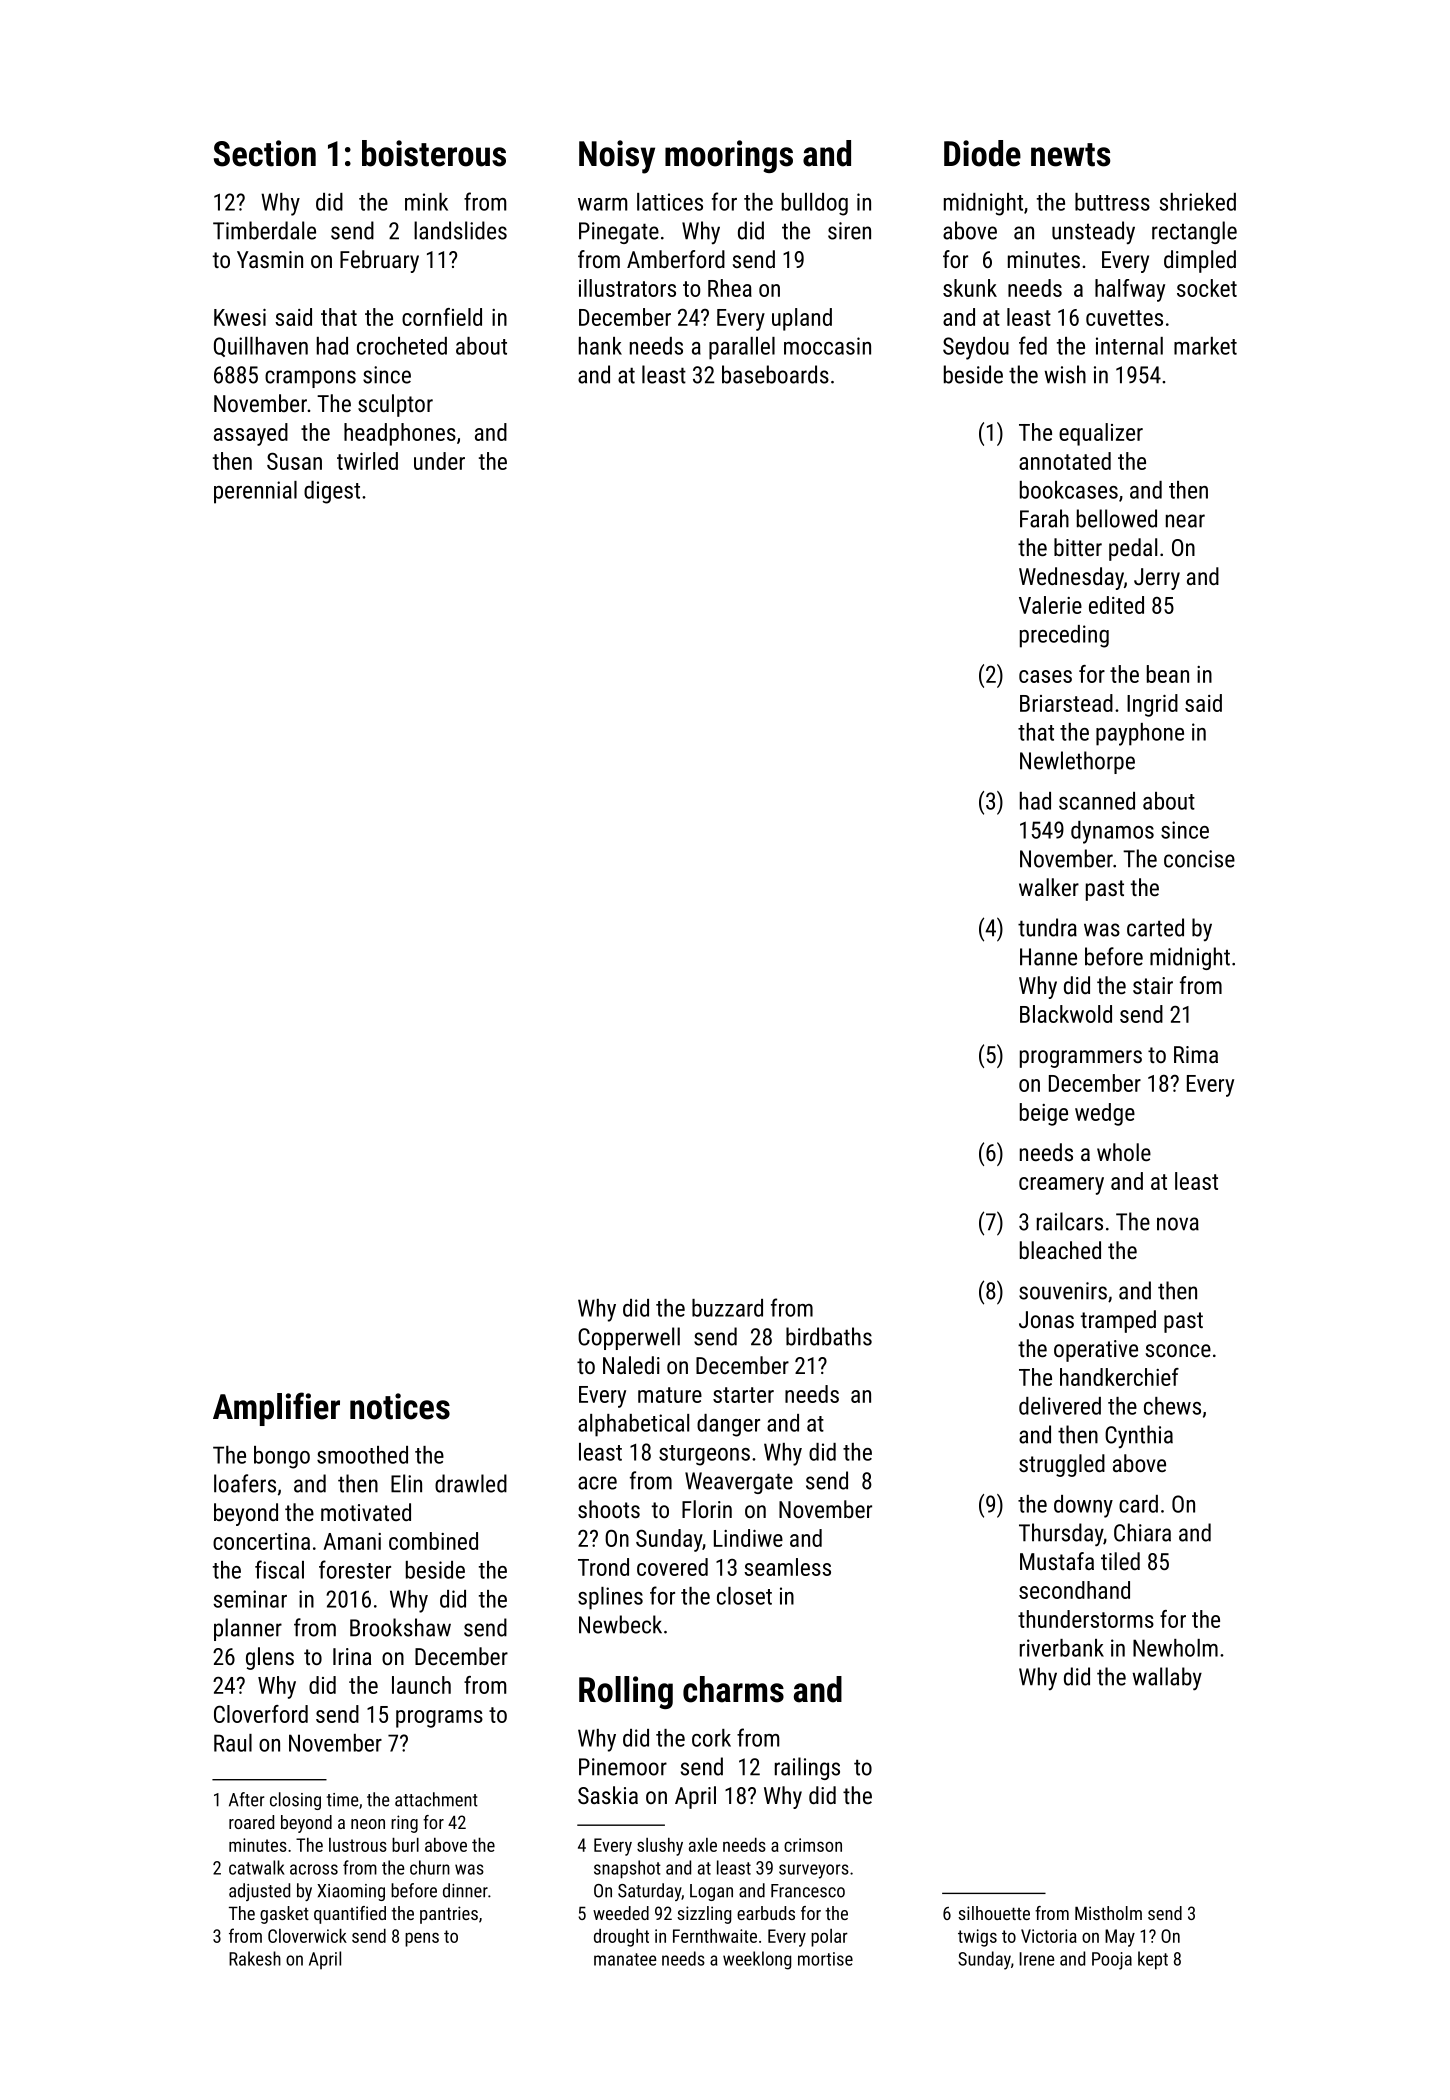 This page has width=1450, height=2100. What do you see at coordinates (802, 319) in the page?
I see `upland` at bounding box center [802, 319].
